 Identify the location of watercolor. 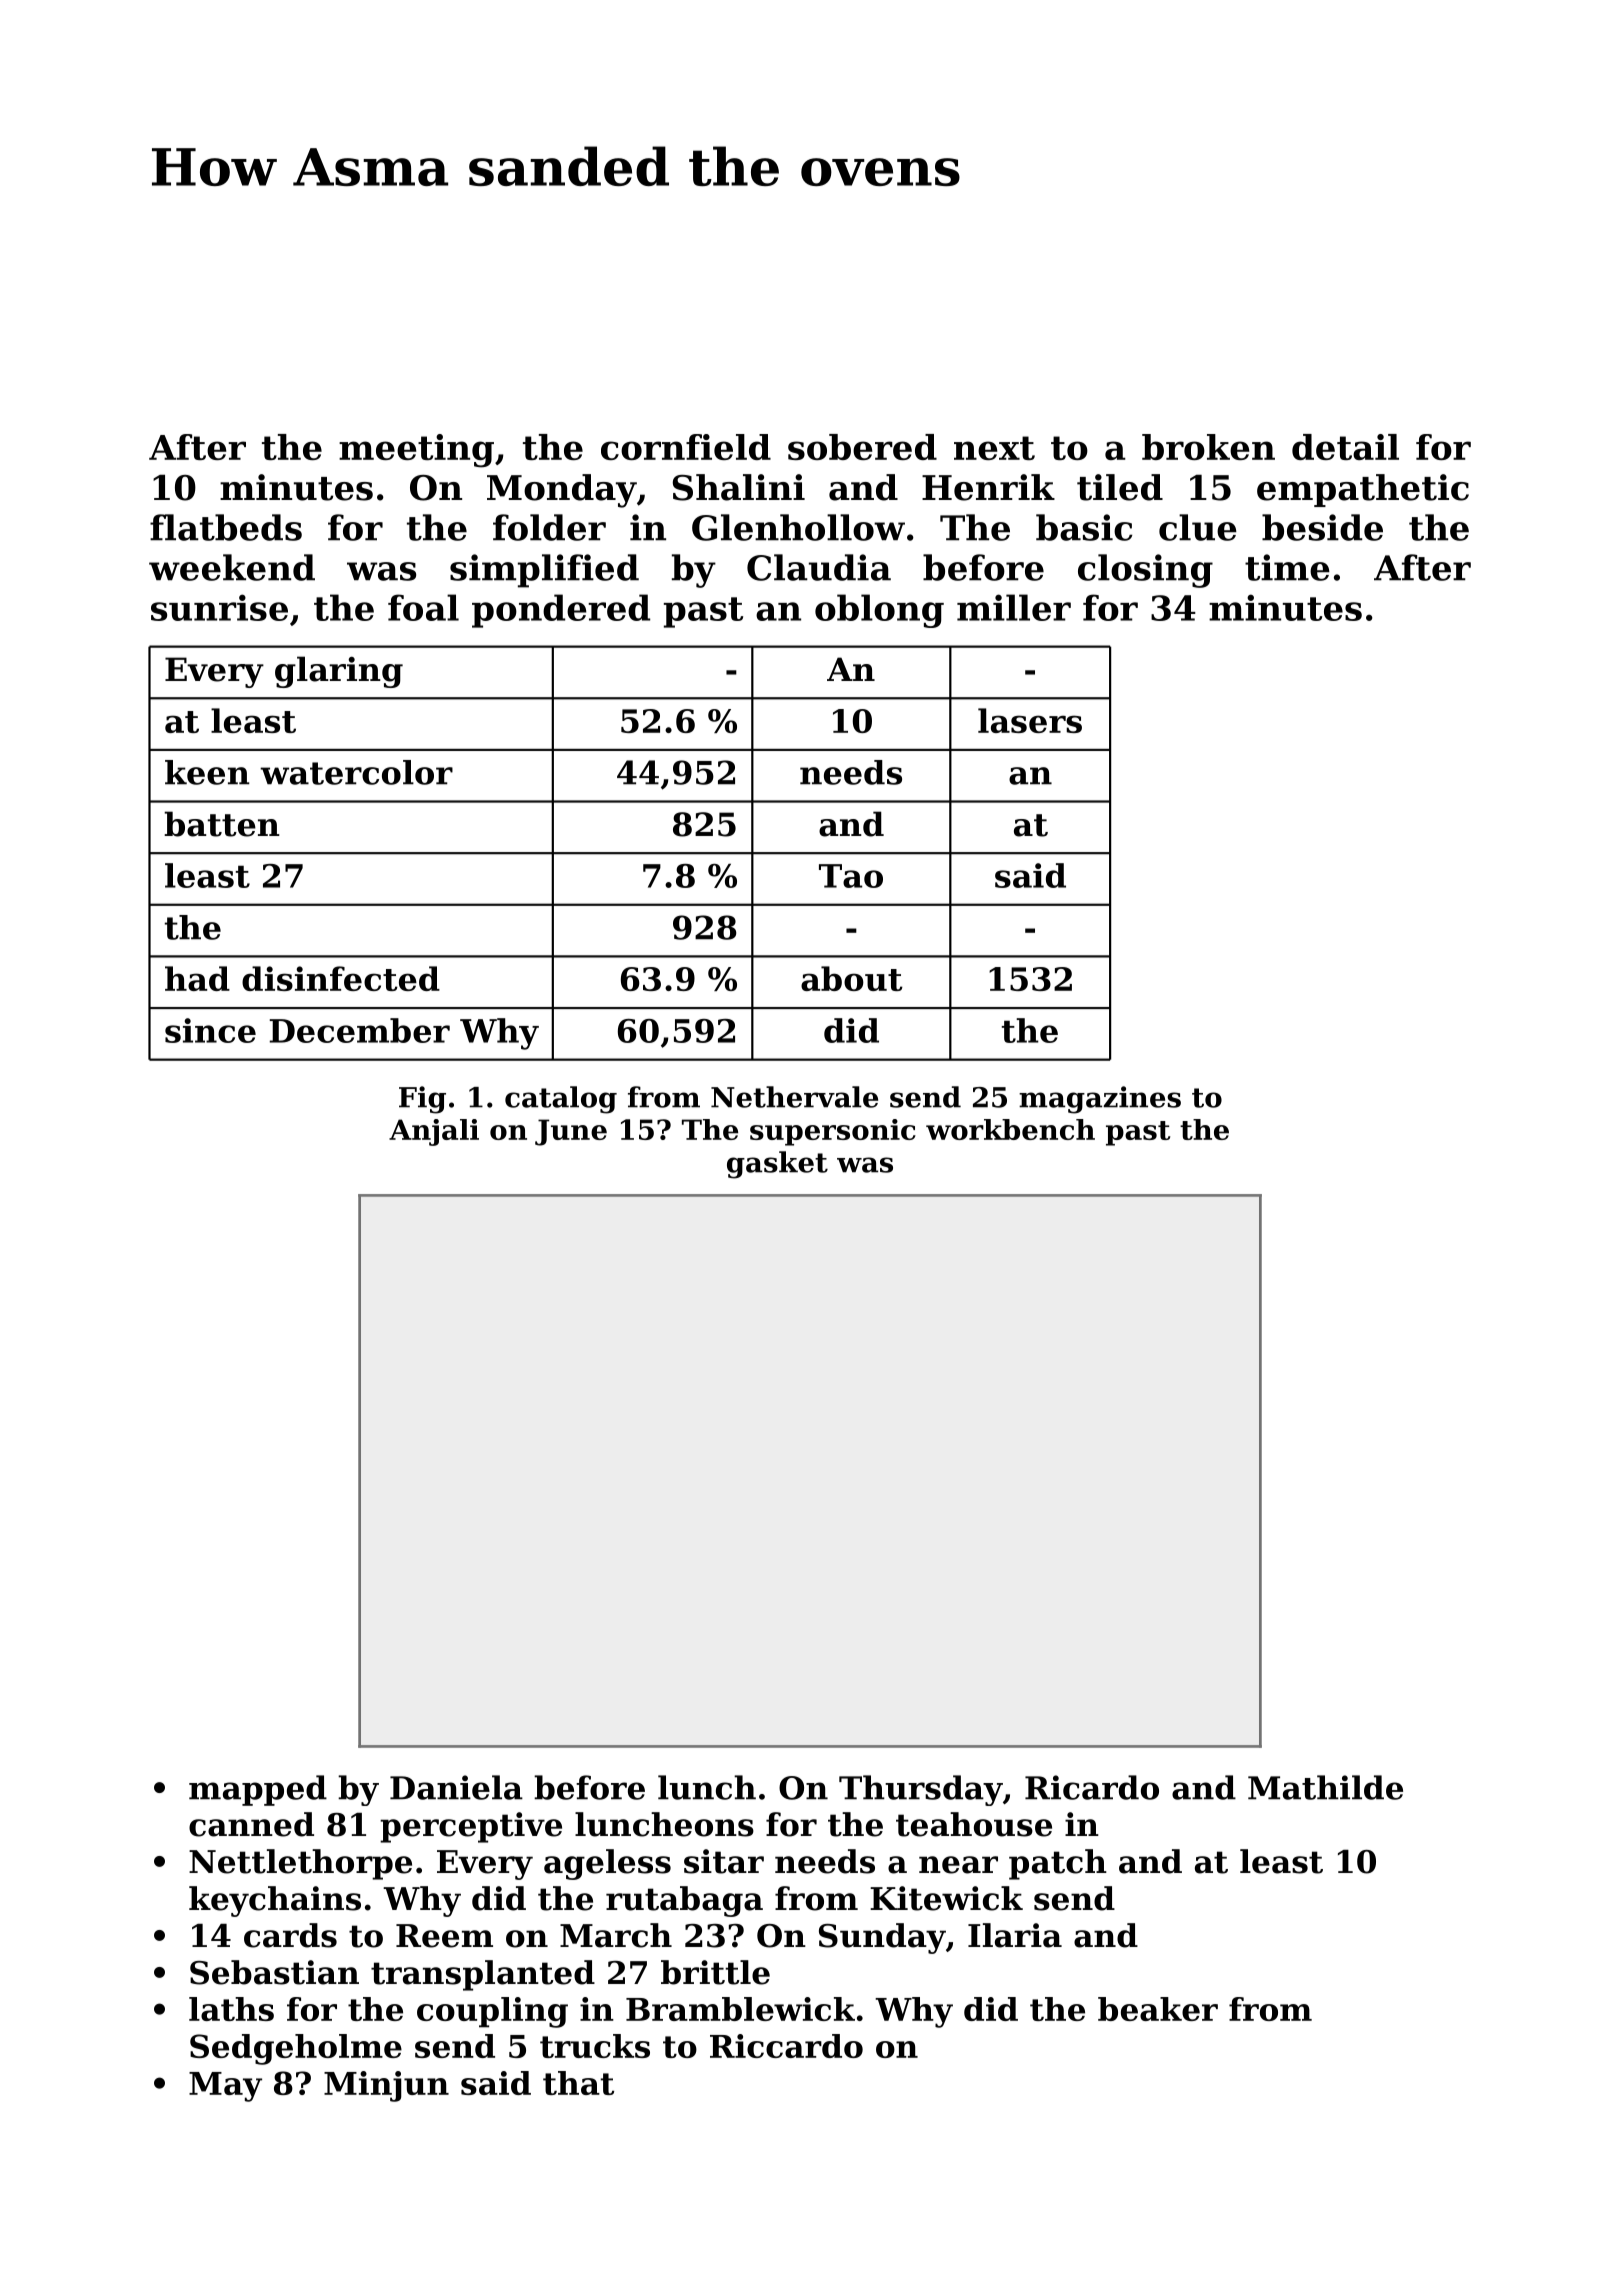
(356, 772).
